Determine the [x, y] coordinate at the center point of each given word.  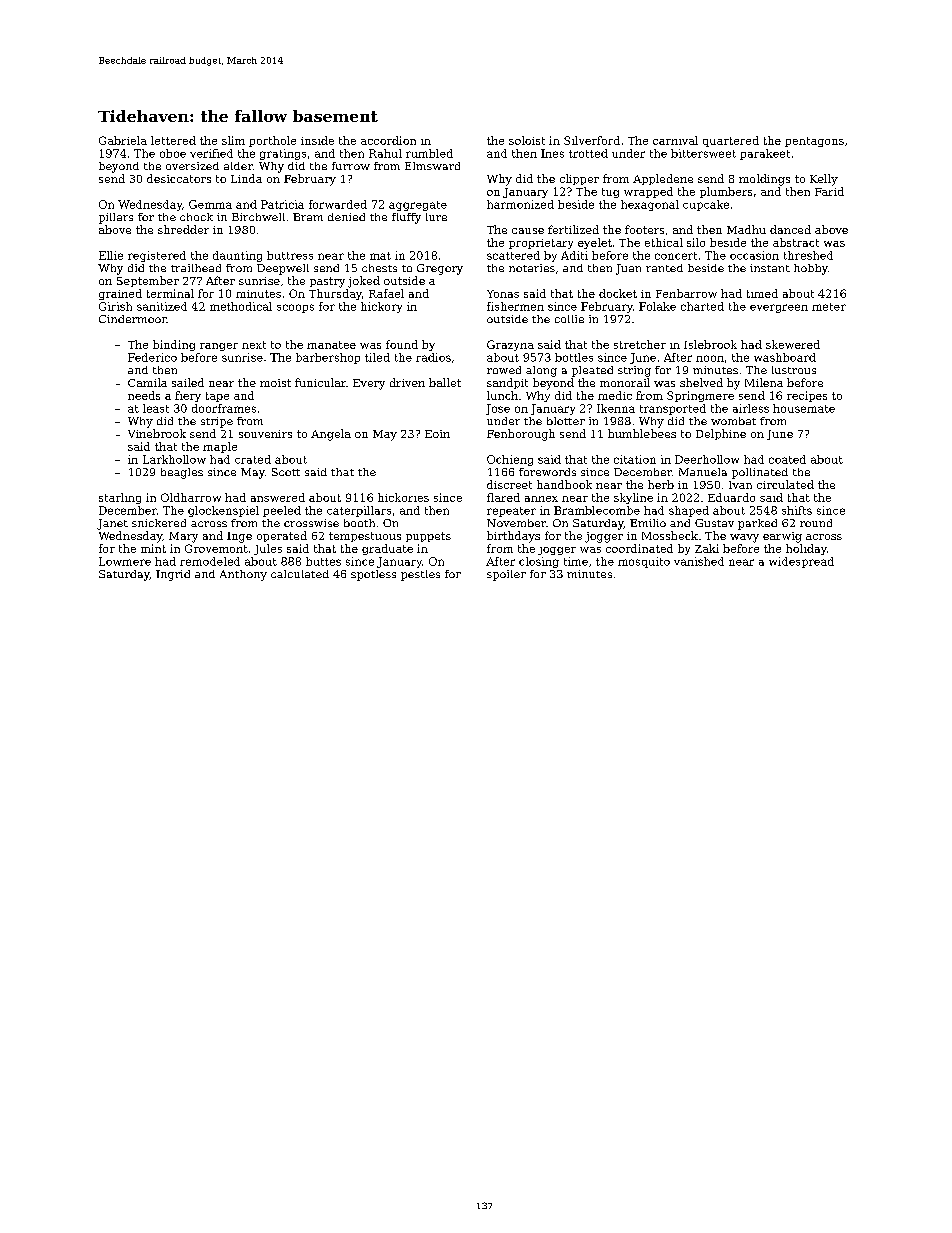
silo [696, 242]
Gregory [440, 269]
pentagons [814, 142]
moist [275, 383]
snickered [159, 523]
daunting [237, 256]
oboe [173, 153]
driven [407, 382]
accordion [388, 140]
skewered [793, 344]
